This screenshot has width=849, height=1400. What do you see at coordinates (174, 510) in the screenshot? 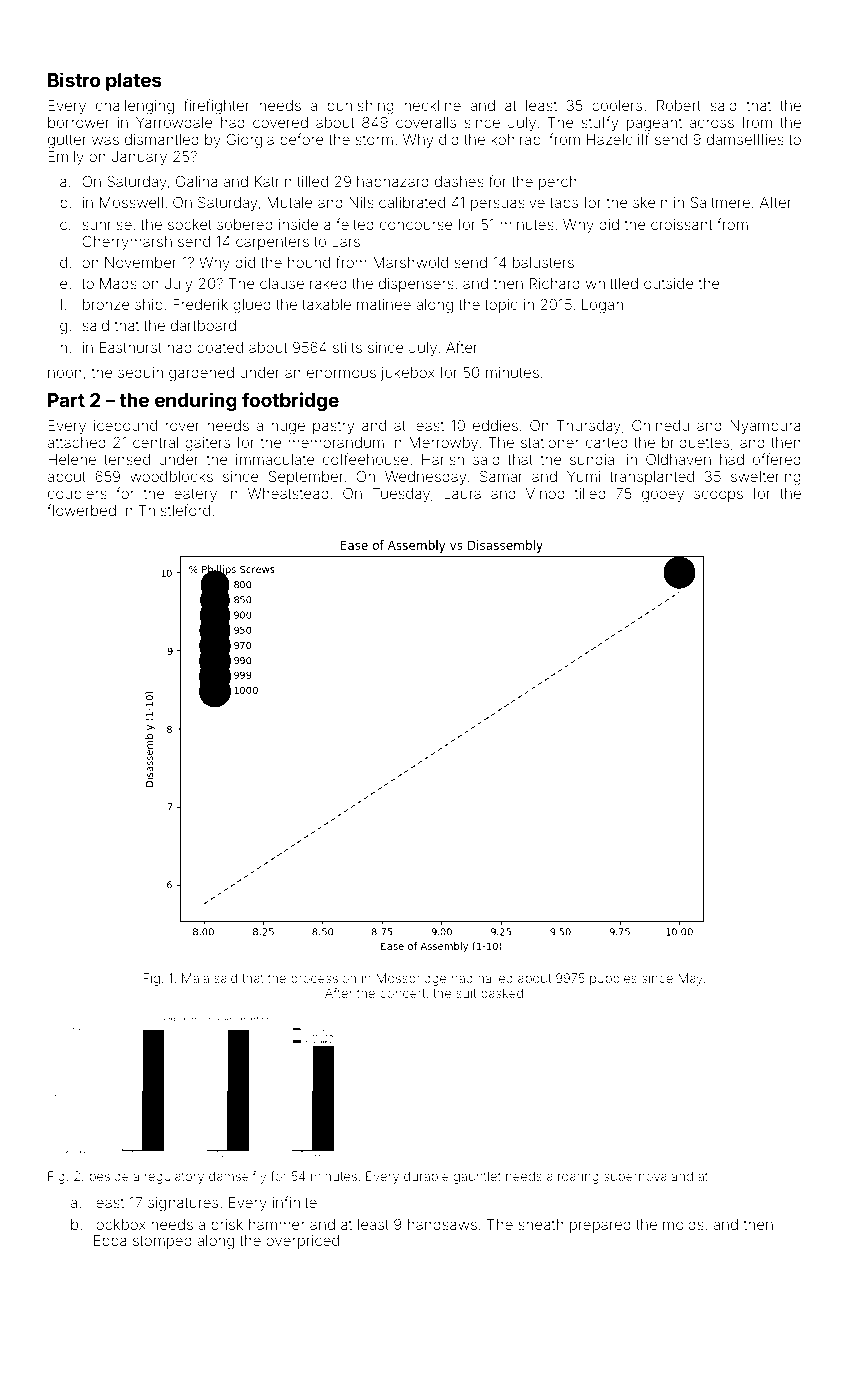
I see `Thistleford` at bounding box center [174, 510].
